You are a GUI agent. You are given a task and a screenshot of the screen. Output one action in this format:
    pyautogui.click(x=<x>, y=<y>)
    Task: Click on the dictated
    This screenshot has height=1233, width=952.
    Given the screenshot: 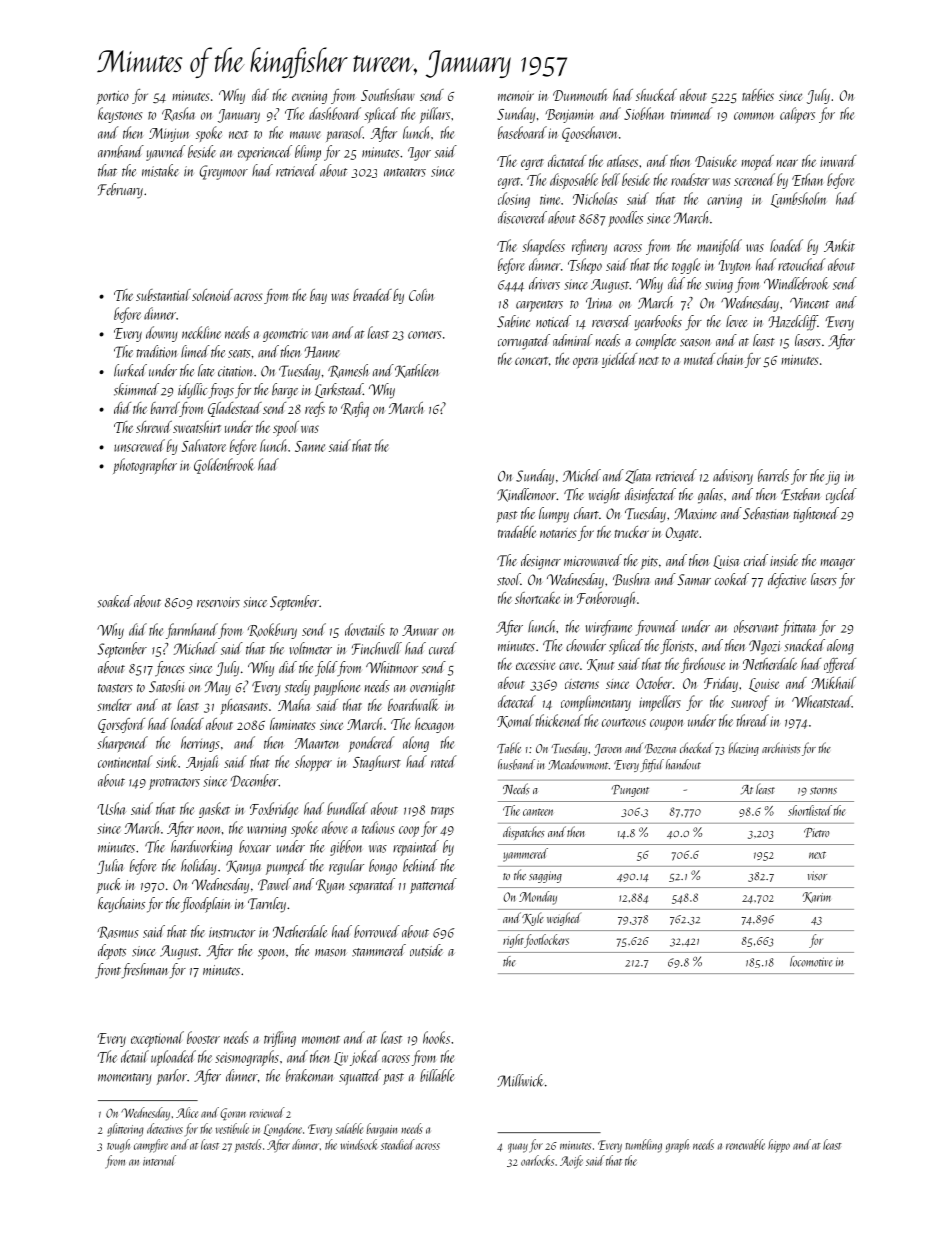 What is the action you would take?
    pyautogui.click(x=567, y=161)
